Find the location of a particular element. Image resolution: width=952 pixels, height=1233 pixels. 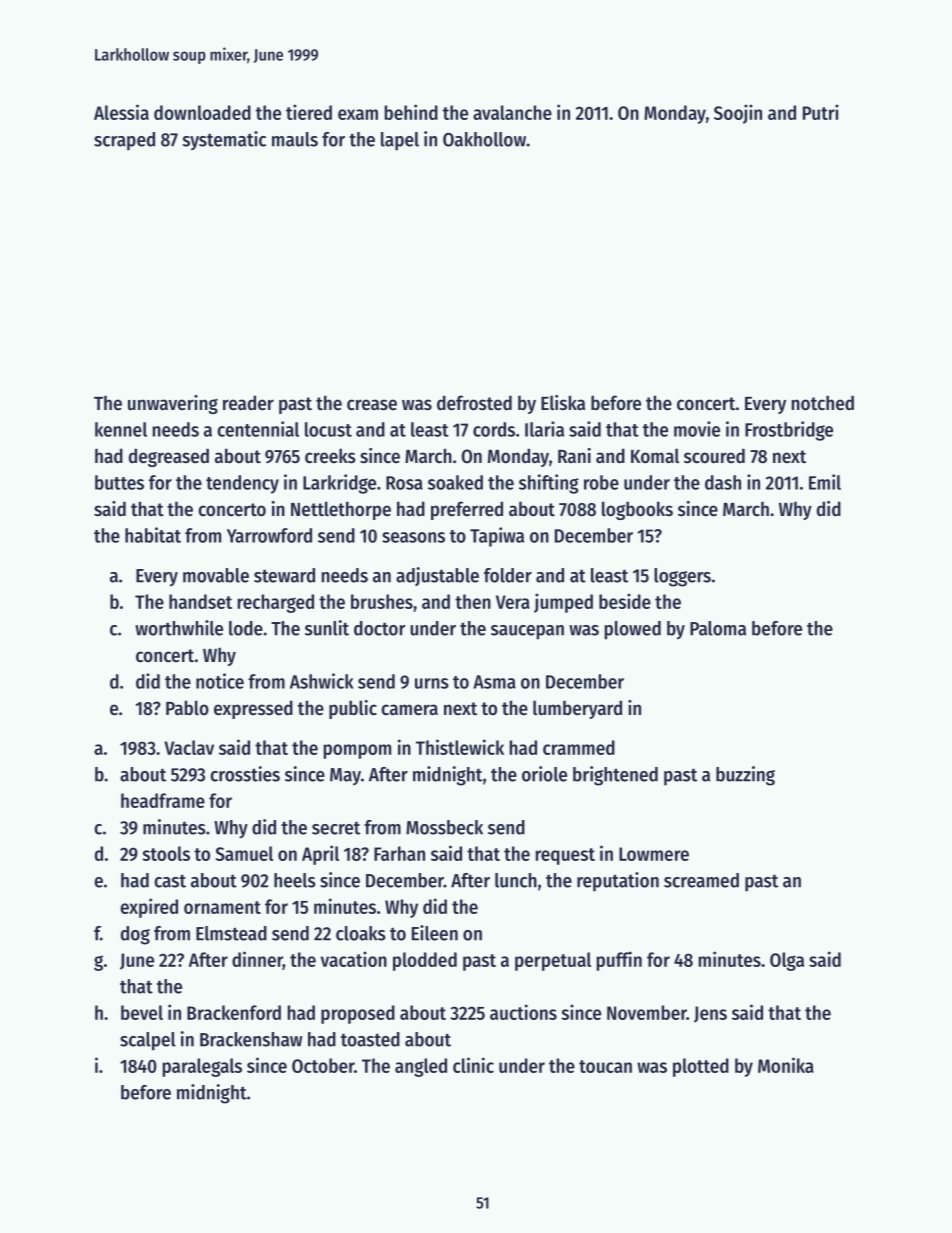

auctions is located at coordinates (523, 1012).
